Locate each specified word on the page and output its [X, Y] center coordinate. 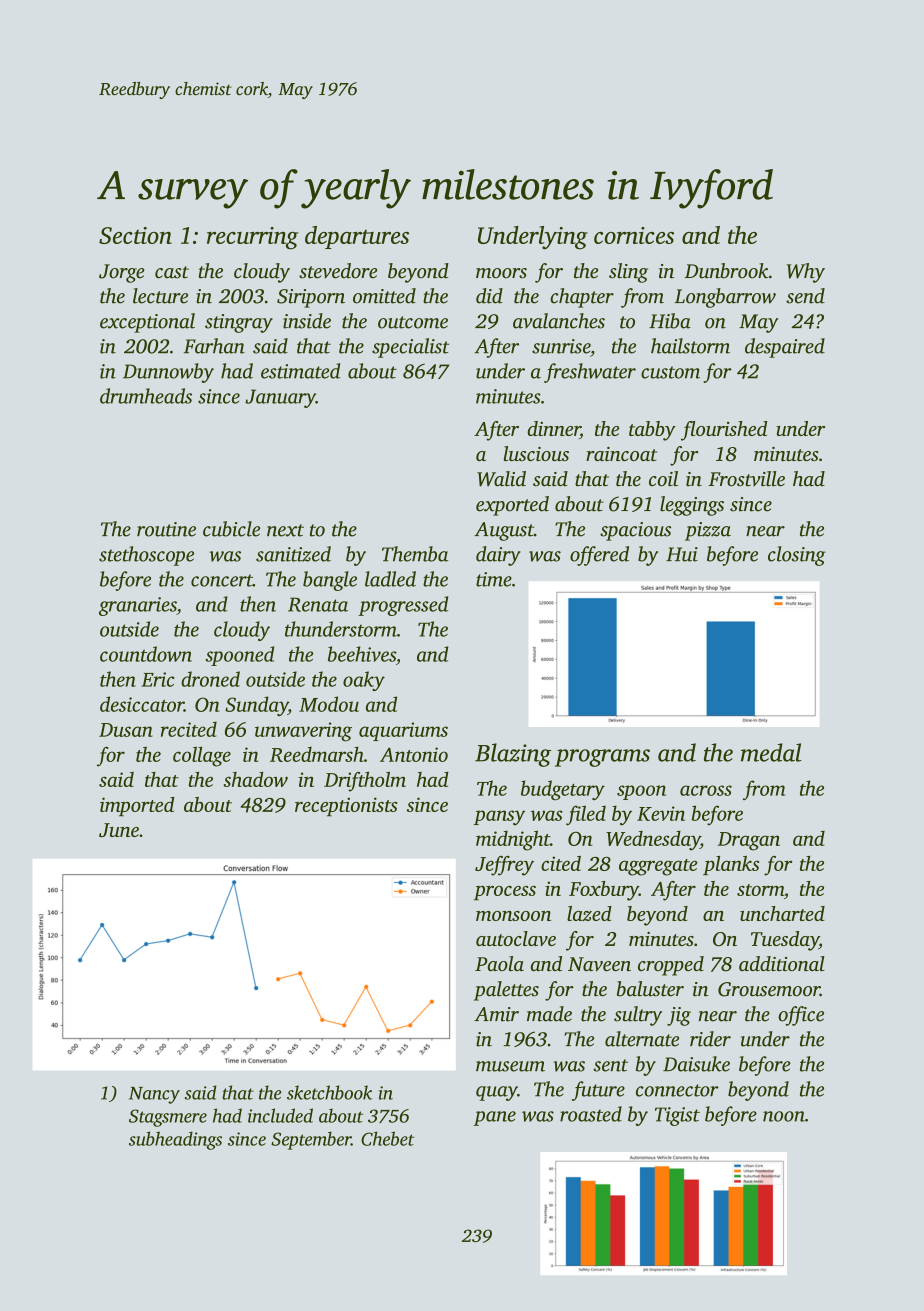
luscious [536, 453]
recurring [252, 238]
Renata [318, 604]
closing [797, 556]
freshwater [590, 373]
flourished [724, 431]
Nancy [154, 1095]
